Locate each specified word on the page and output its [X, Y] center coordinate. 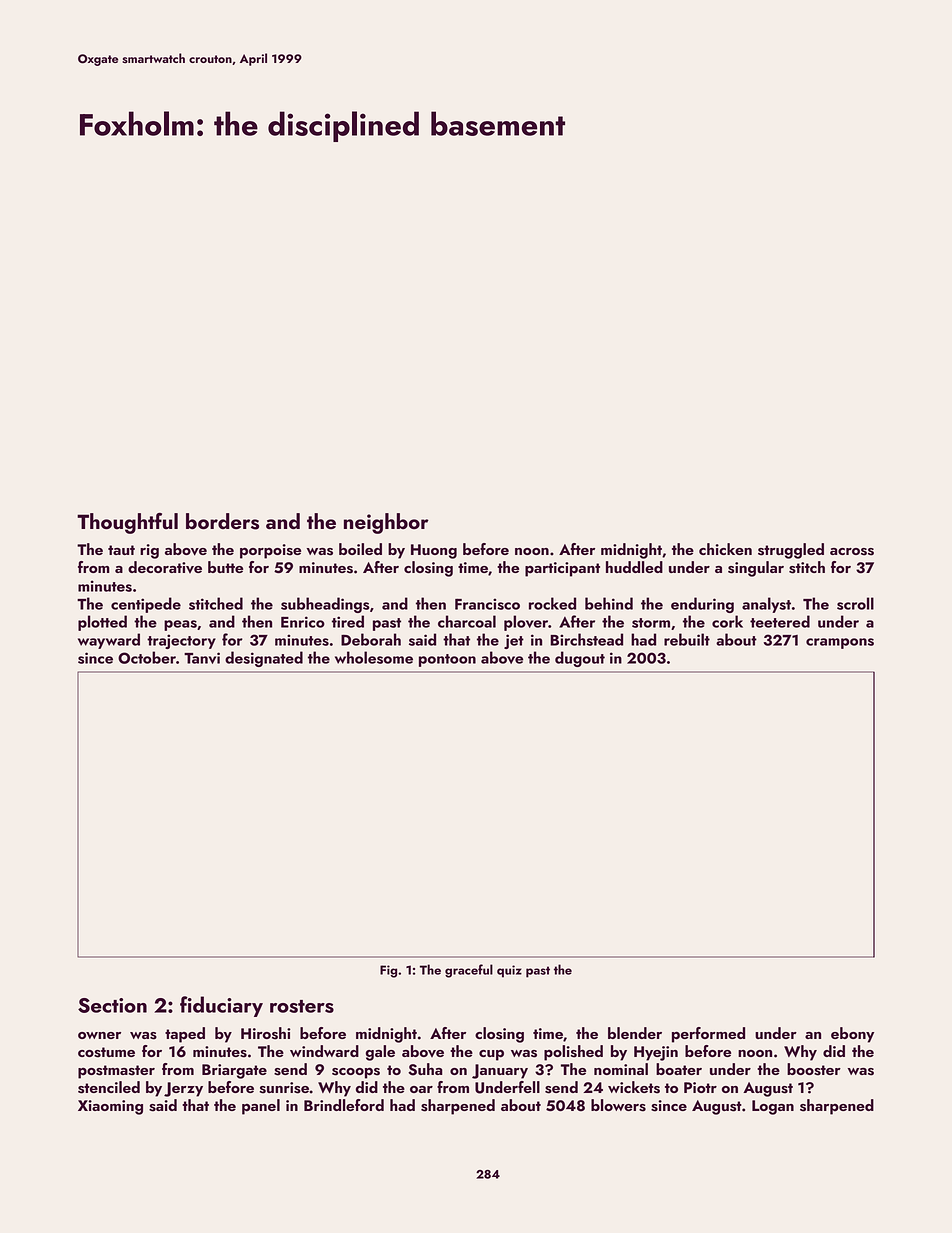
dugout [580, 659]
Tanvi [202, 658]
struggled [791, 551]
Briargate [234, 1071]
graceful [469, 971]
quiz [509, 971]
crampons [840, 643]
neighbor [386, 523]
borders [222, 521]
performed [708, 1035]
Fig [388, 971]
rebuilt [687, 639]
